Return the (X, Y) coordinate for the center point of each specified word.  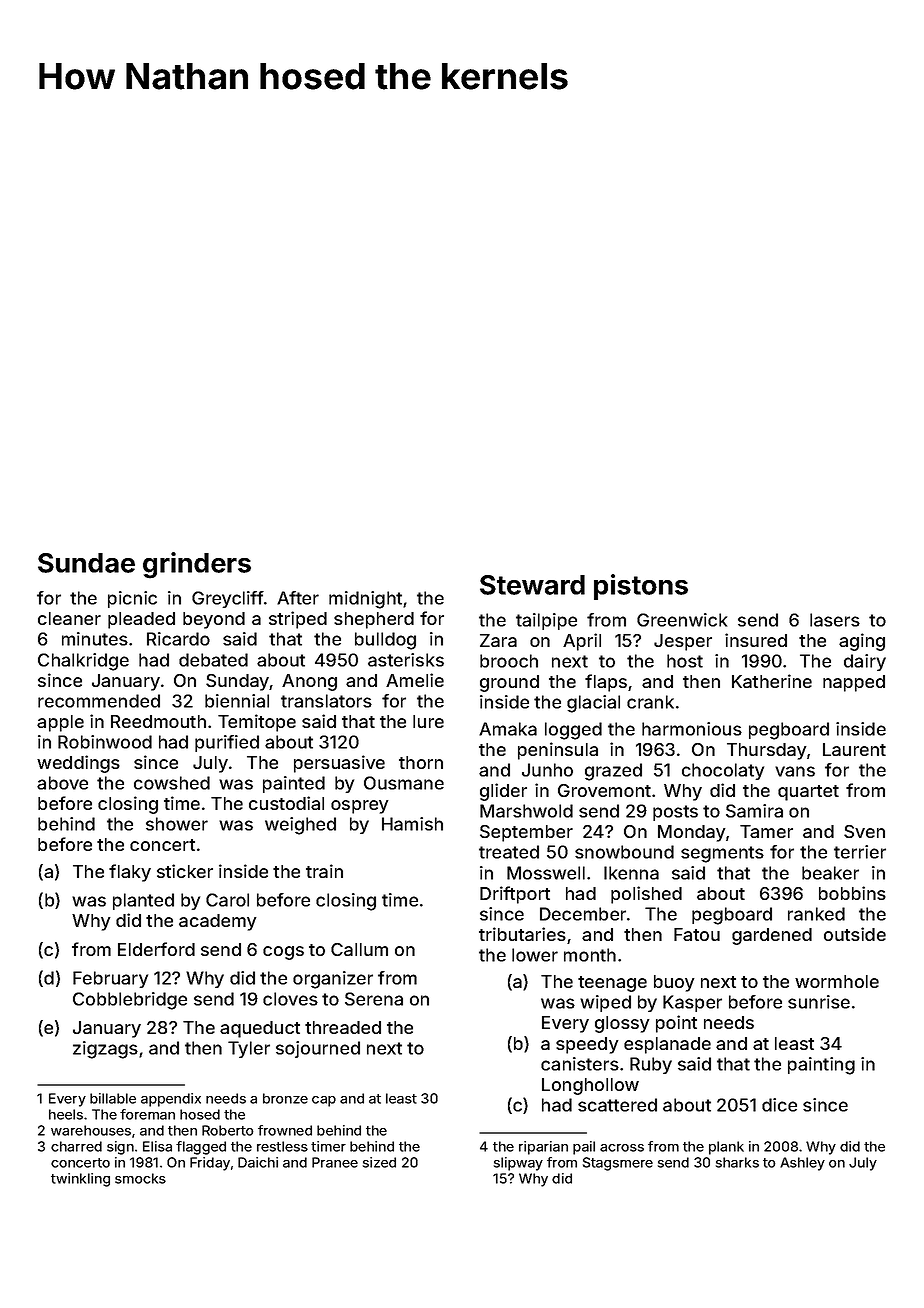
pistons (641, 587)
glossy (622, 1024)
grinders (197, 565)
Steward (532, 585)
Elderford (156, 949)
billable (113, 1098)
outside (855, 934)
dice (779, 1105)
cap (324, 1101)
